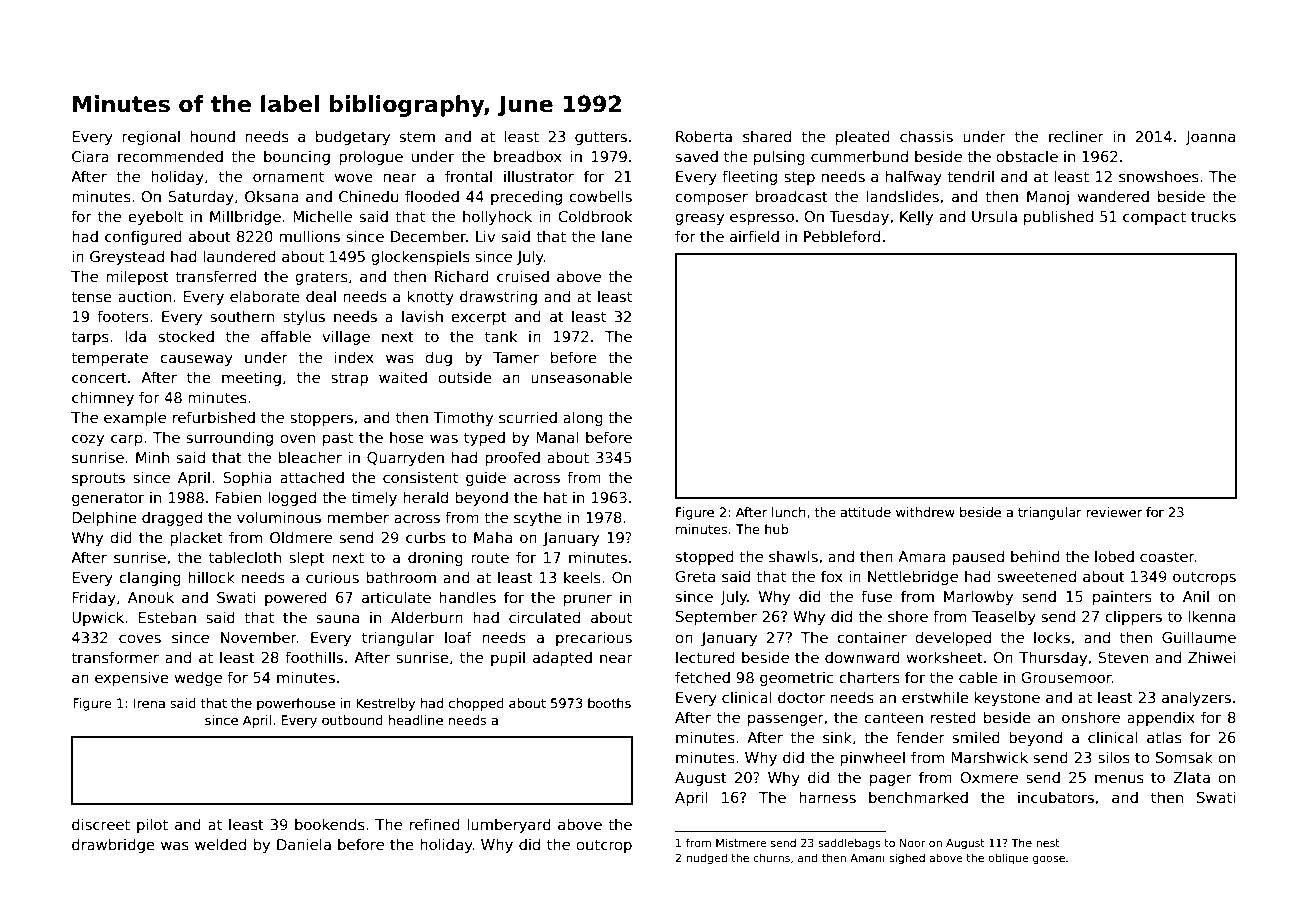 This screenshot has height=924, width=1308. I want to click on unseasonable, so click(581, 377).
